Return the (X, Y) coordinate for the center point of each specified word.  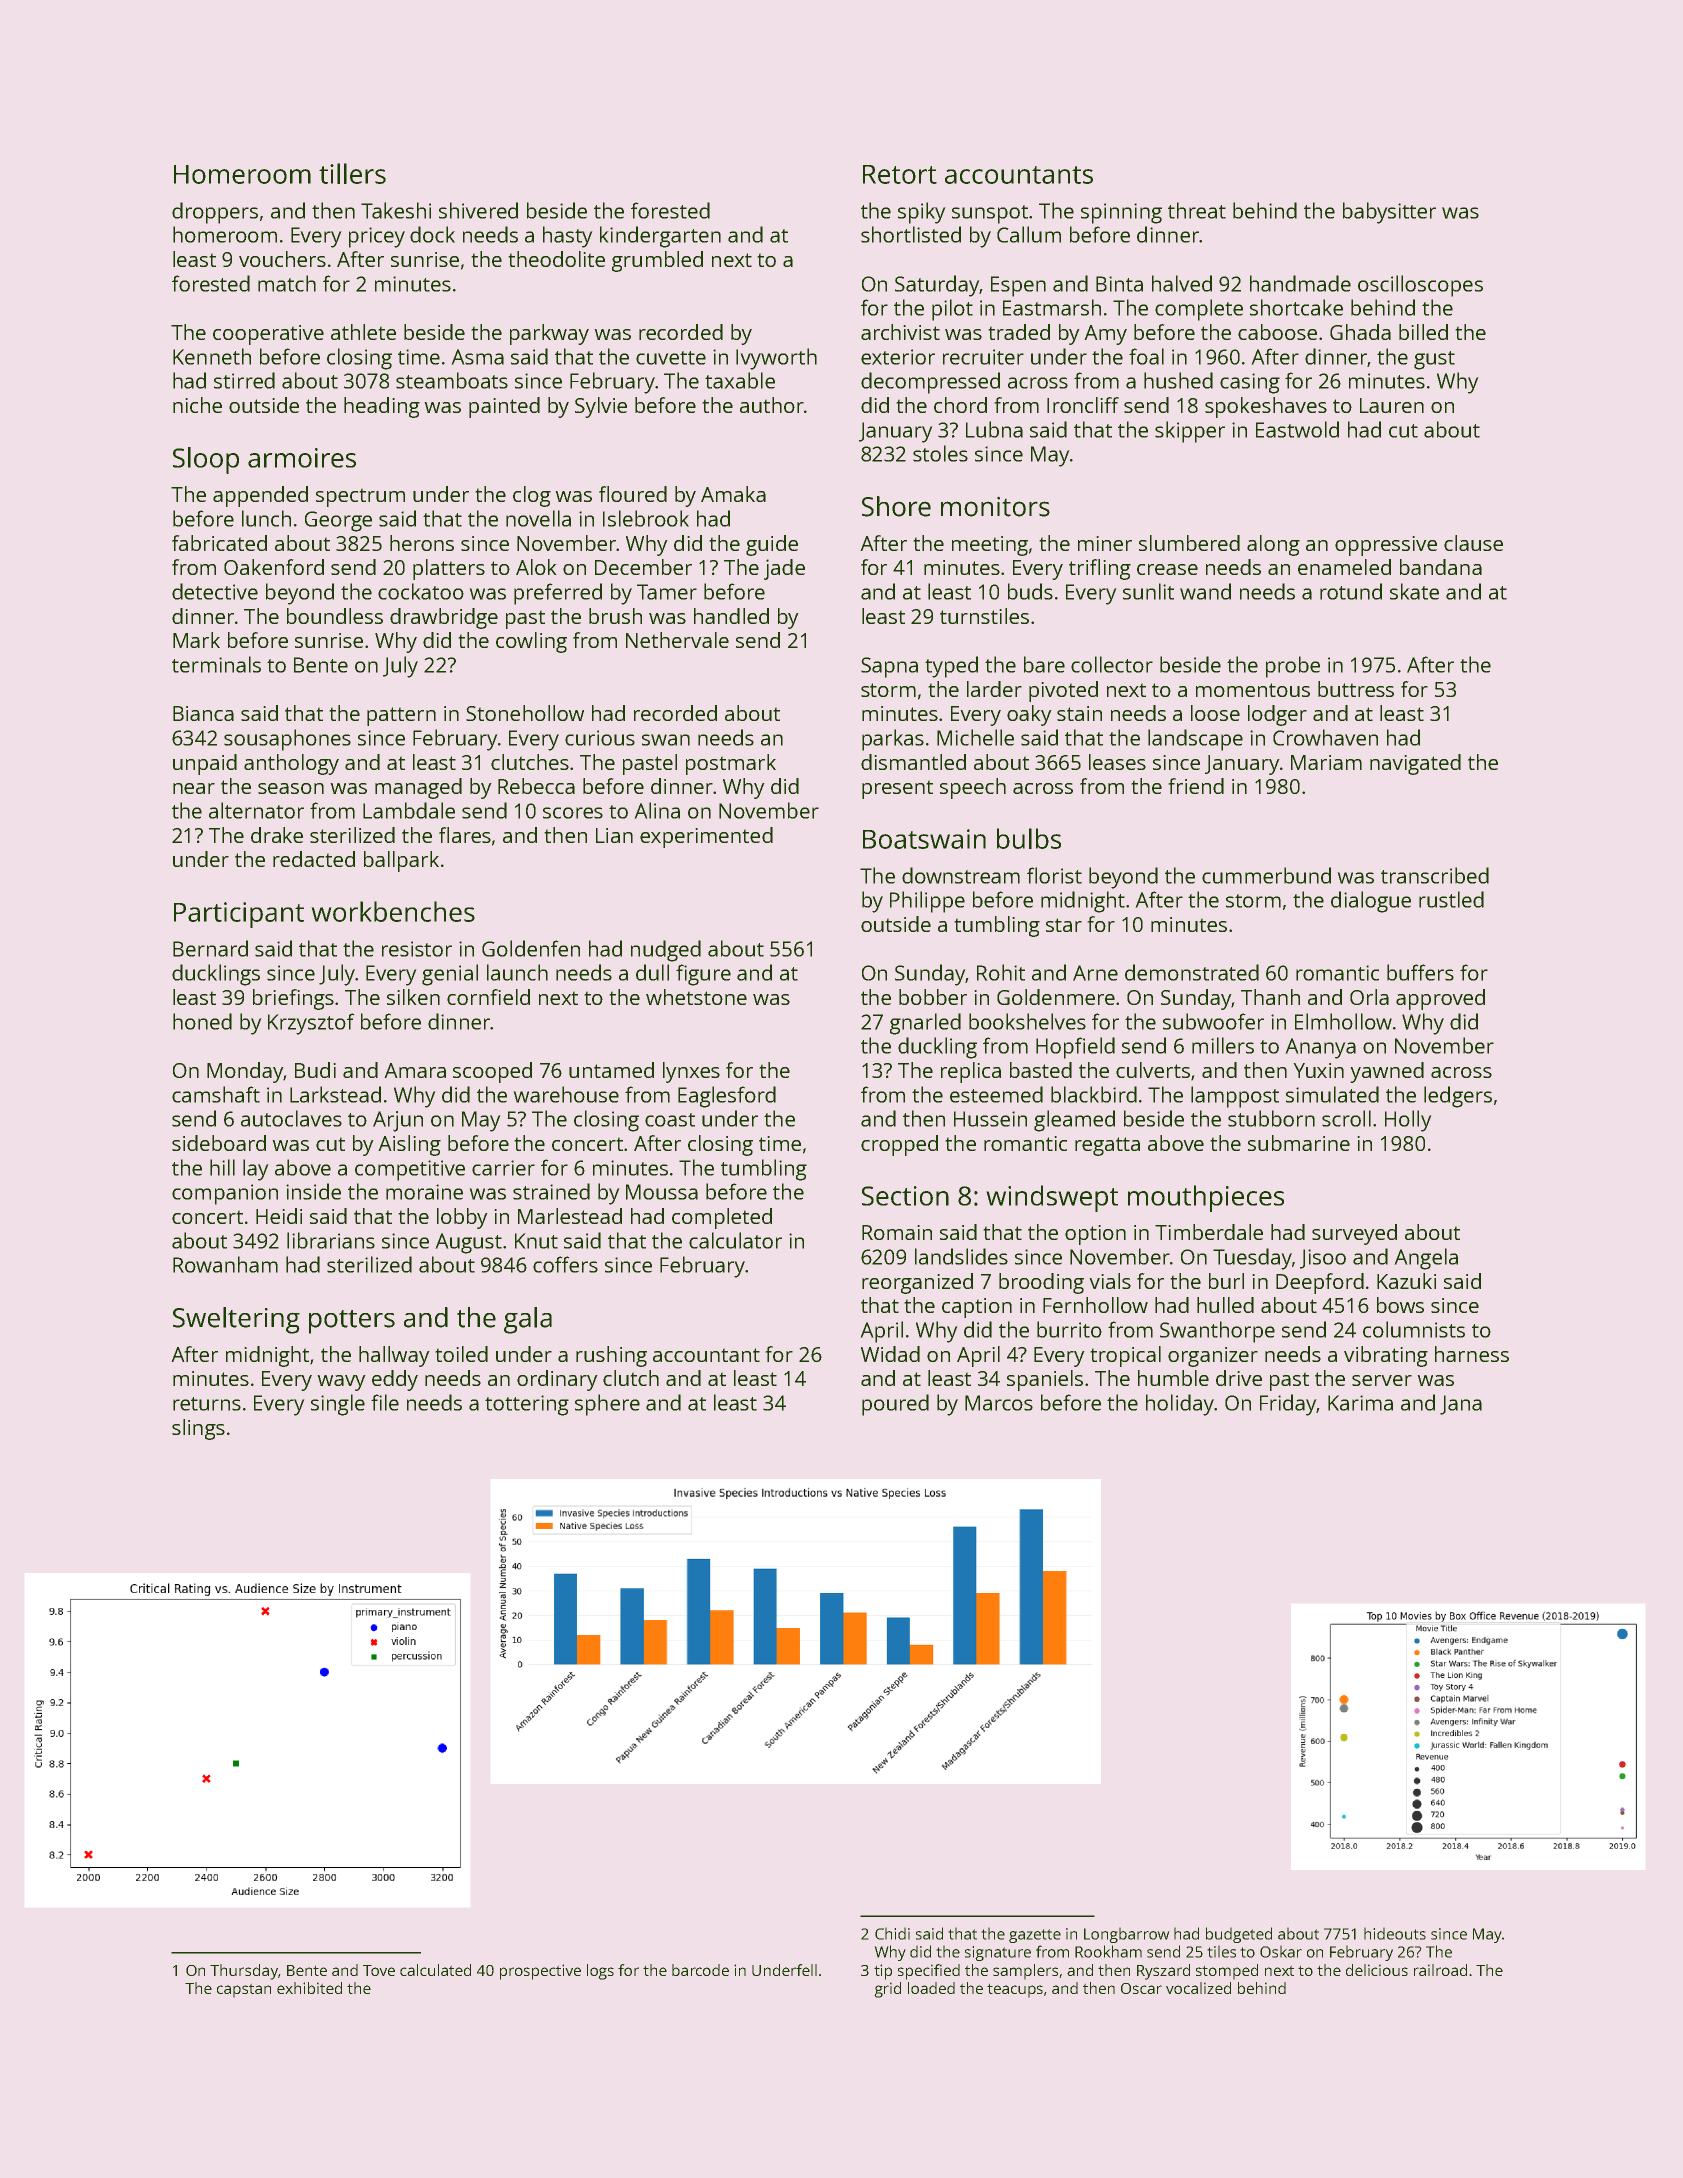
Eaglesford (727, 1097)
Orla (1369, 997)
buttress (1356, 689)
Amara (415, 1070)
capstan (244, 1990)
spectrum (360, 497)
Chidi (892, 1933)
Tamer (667, 592)
